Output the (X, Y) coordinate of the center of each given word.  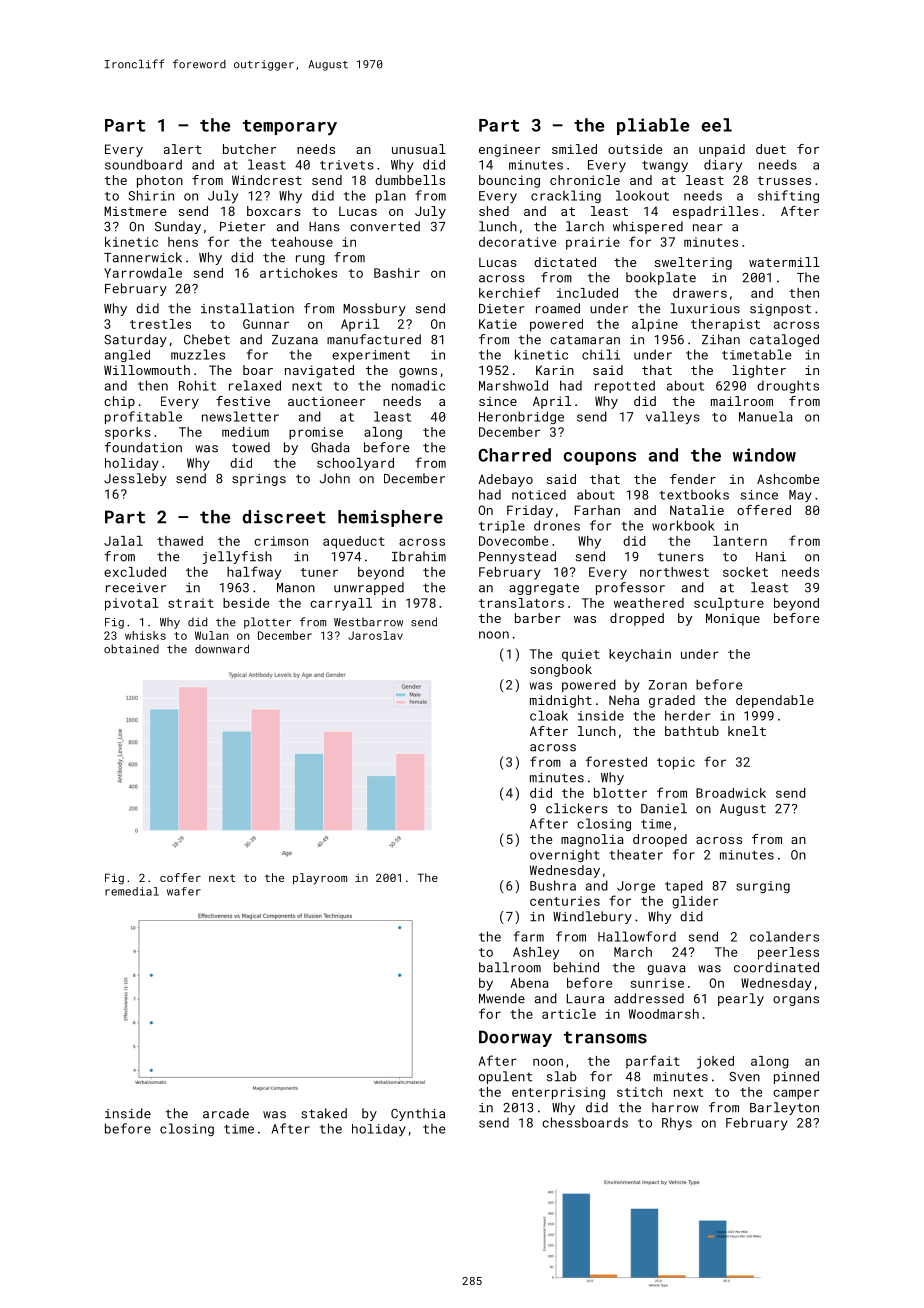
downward (222, 649)
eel (716, 125)
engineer (509, 150)
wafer (184, 891)
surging (763, 887)
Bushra (553, 885)
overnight (565, 855)
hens (183, 242)
